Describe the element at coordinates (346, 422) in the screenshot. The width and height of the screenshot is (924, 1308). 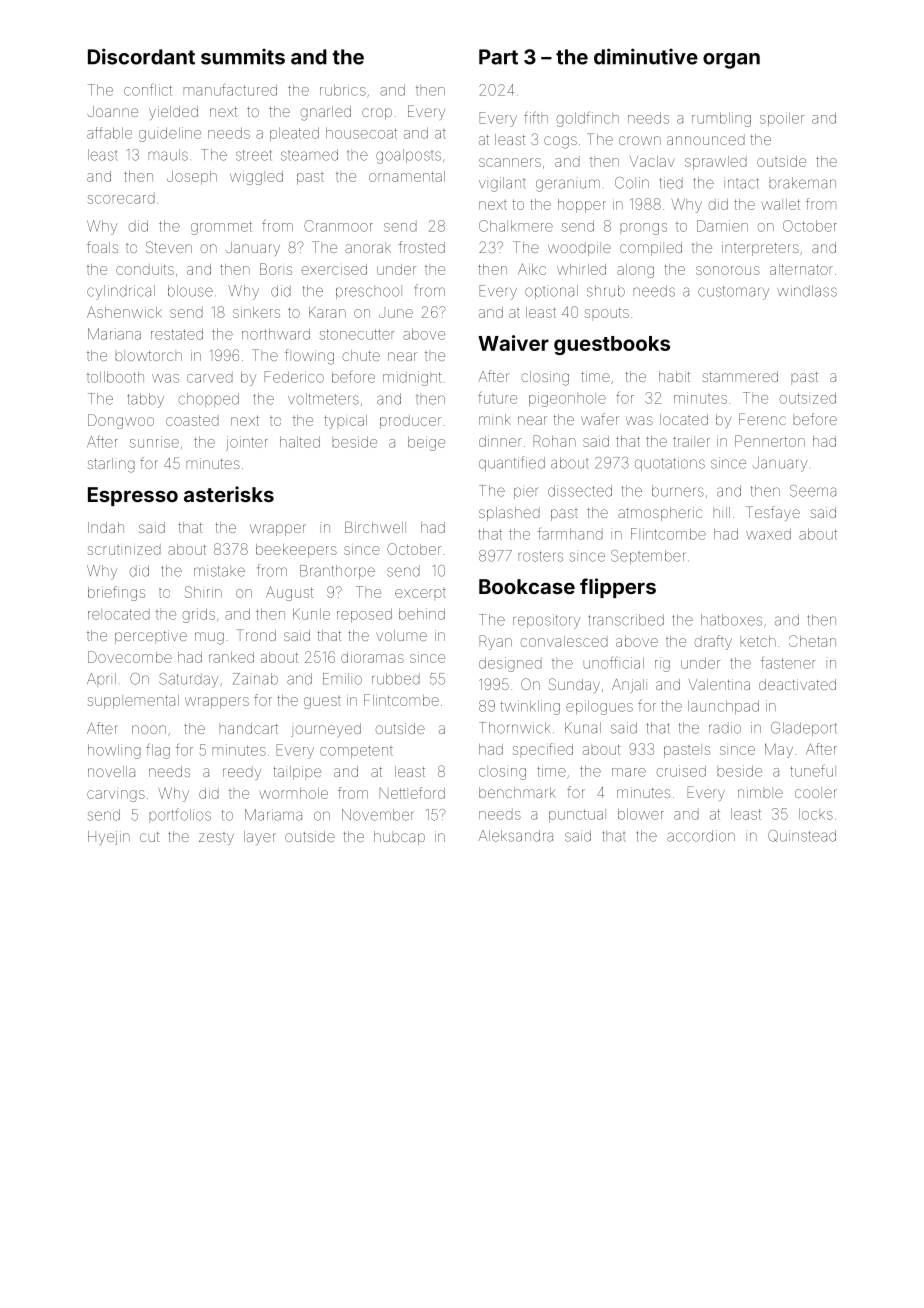
I see `typical` at that location.
